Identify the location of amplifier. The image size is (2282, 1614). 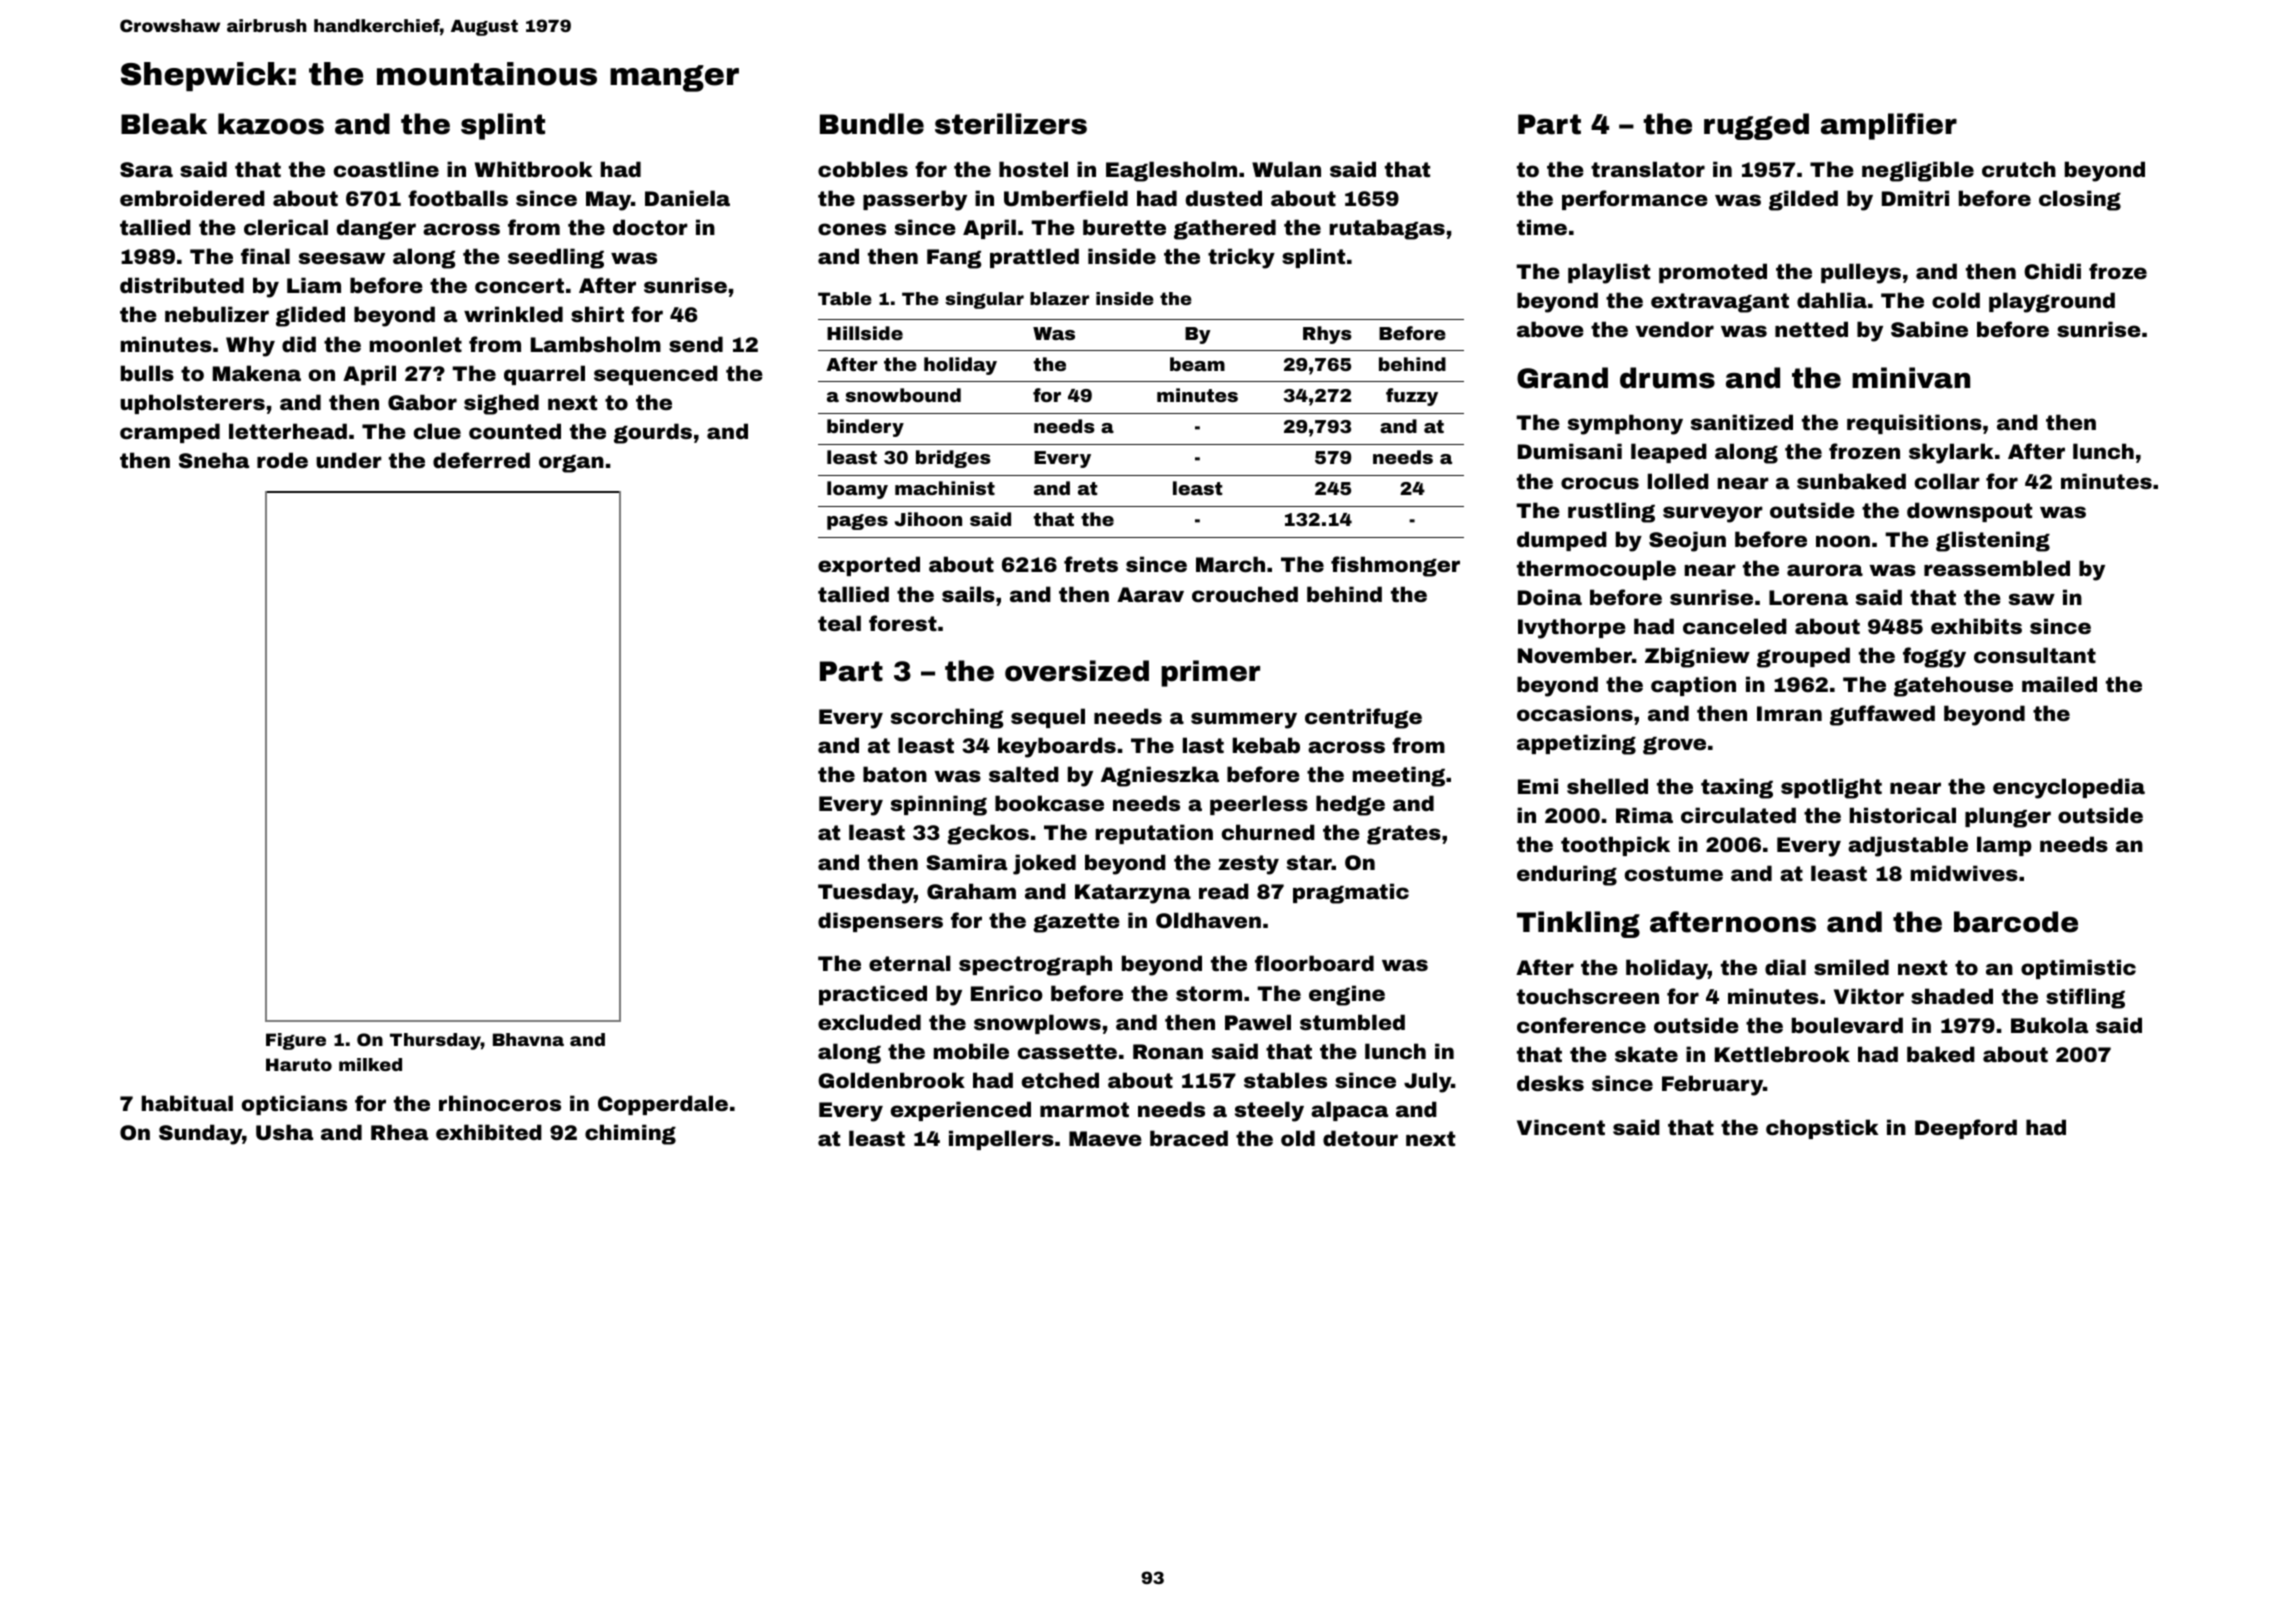
(1889, 126).
